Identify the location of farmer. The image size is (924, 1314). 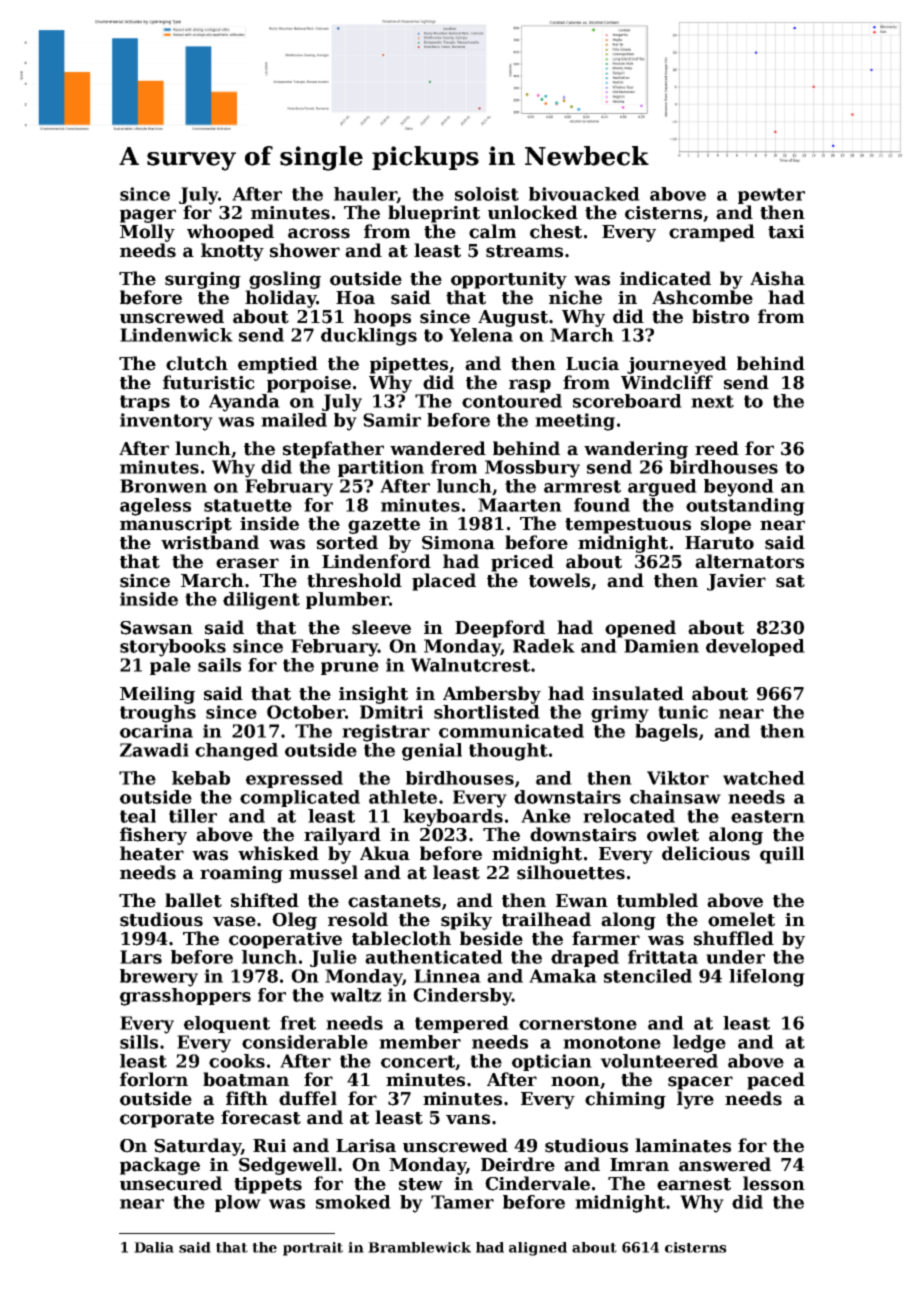
(606, 938).
